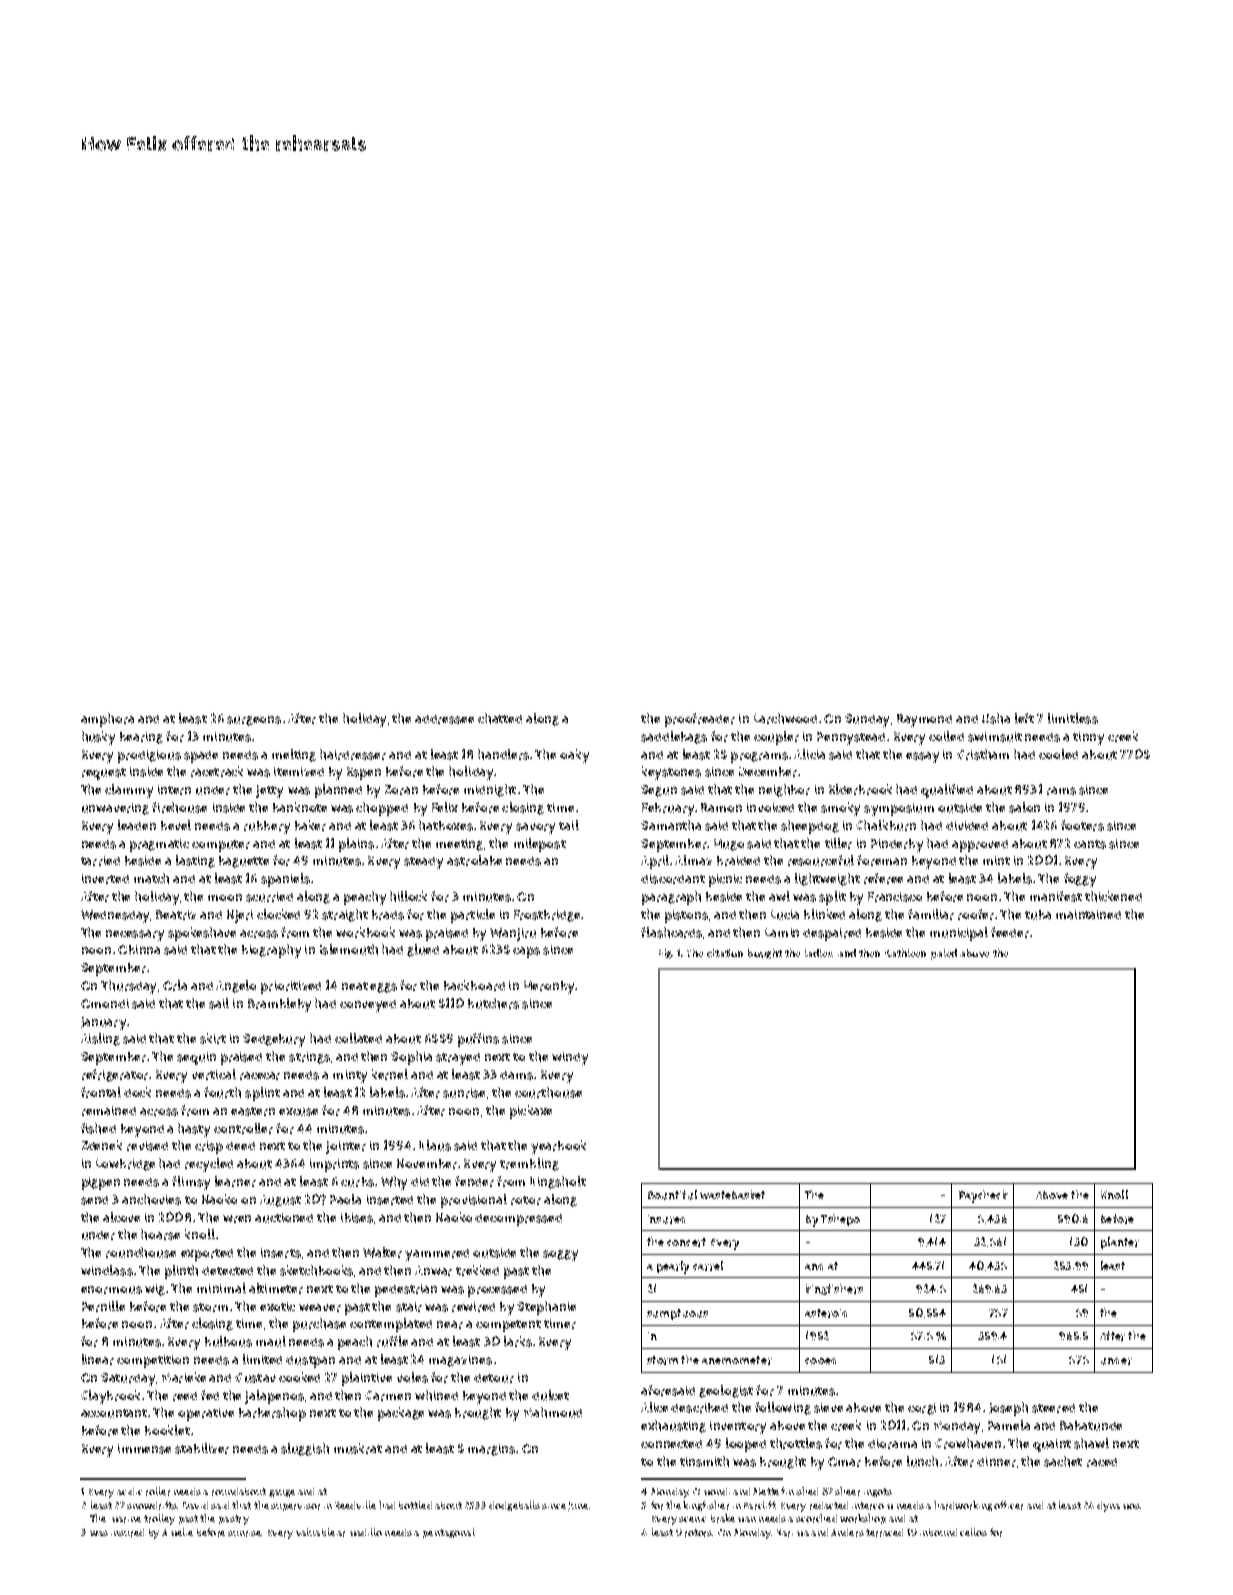 The width and height of the screenshot is (1233, 1595). What do you see at coordinates (983, 1196) in the screenshot?
I see `Paycheck` at bounding box center [983, 1196].
